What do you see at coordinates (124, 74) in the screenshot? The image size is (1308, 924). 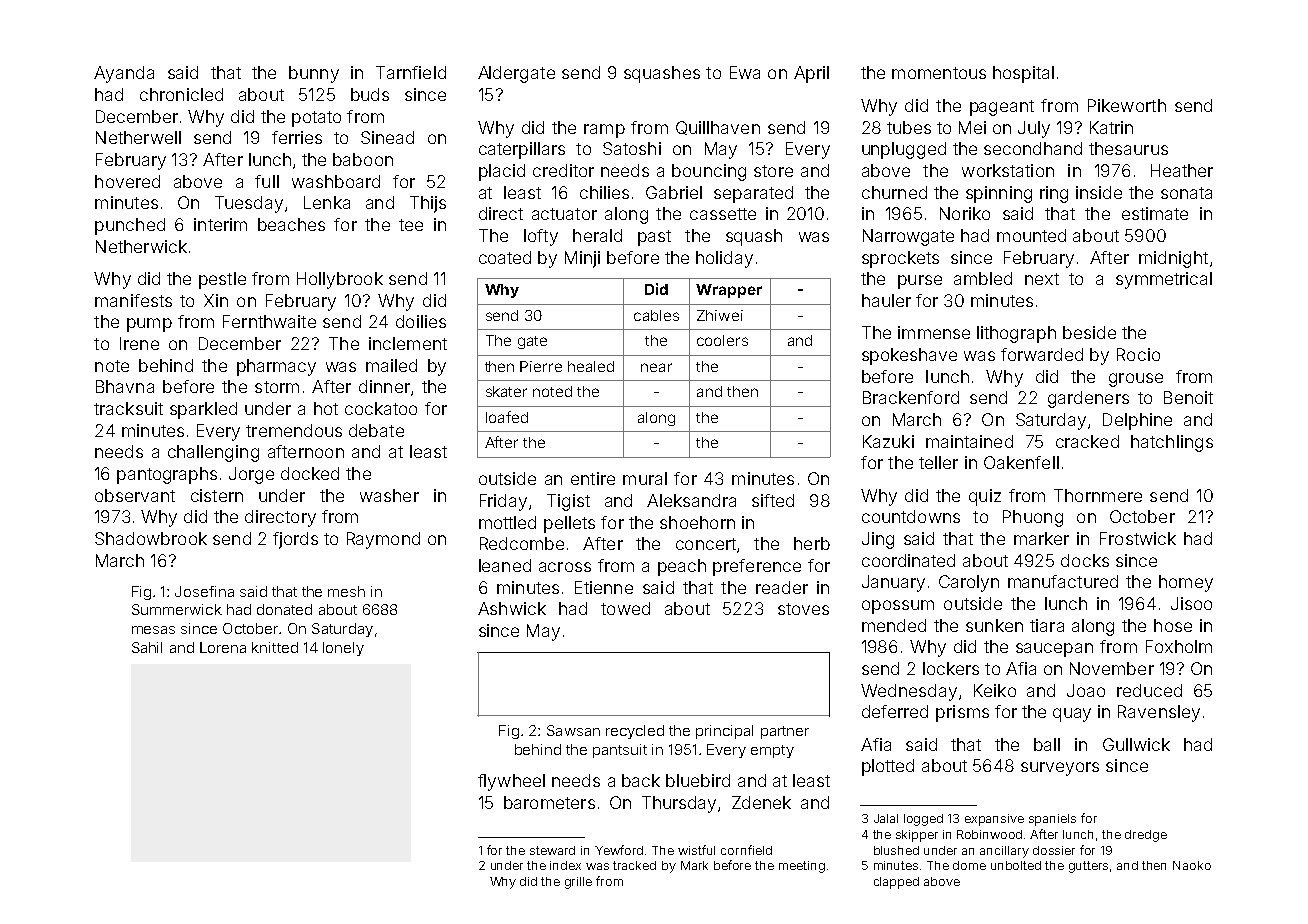 I see `Ayanda` at bounding box center [124, 74].
